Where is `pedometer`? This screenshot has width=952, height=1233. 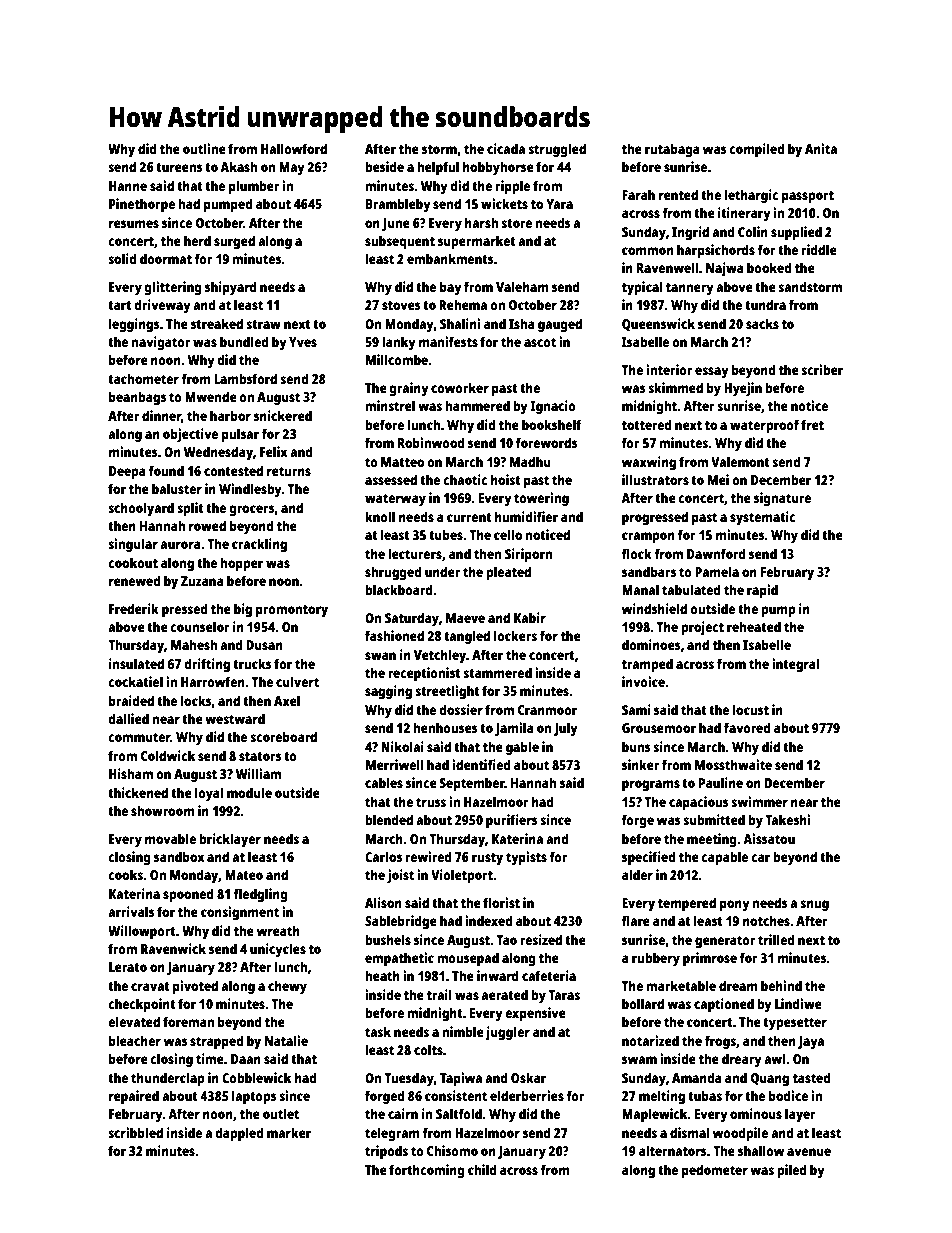 pedometer is located at coordinates (715, 1171).
